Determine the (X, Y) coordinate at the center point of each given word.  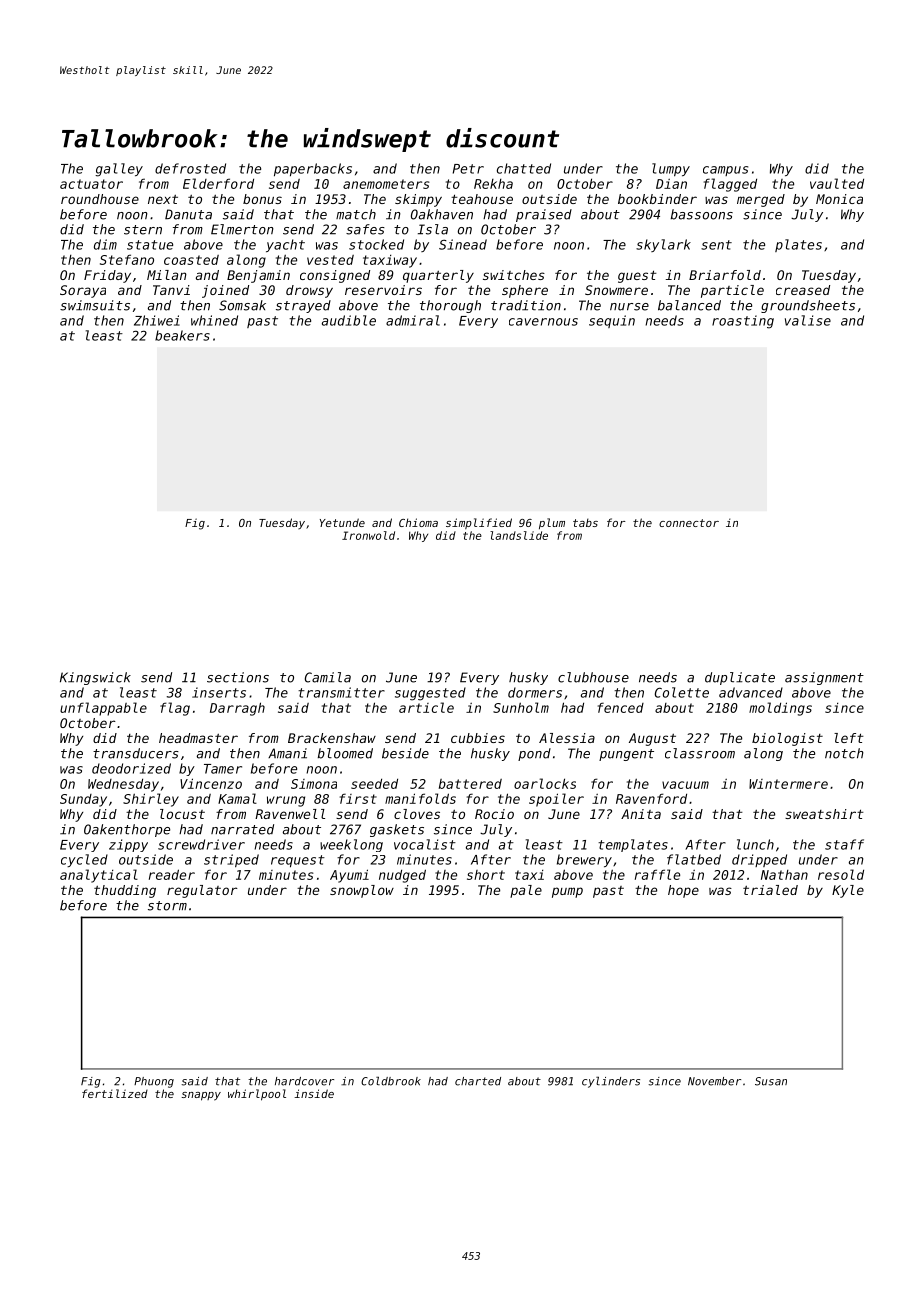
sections (238, 677)
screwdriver (201, 844)
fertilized (115, 1093)
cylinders (611, 1082)
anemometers (386, 184)
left (849, 738)
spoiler (556, 800)
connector (689, 523)
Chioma (418, 522)
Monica (839, 199)
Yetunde (342, 522)
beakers (182, 335)
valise (808, 320)
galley (119, 170)
